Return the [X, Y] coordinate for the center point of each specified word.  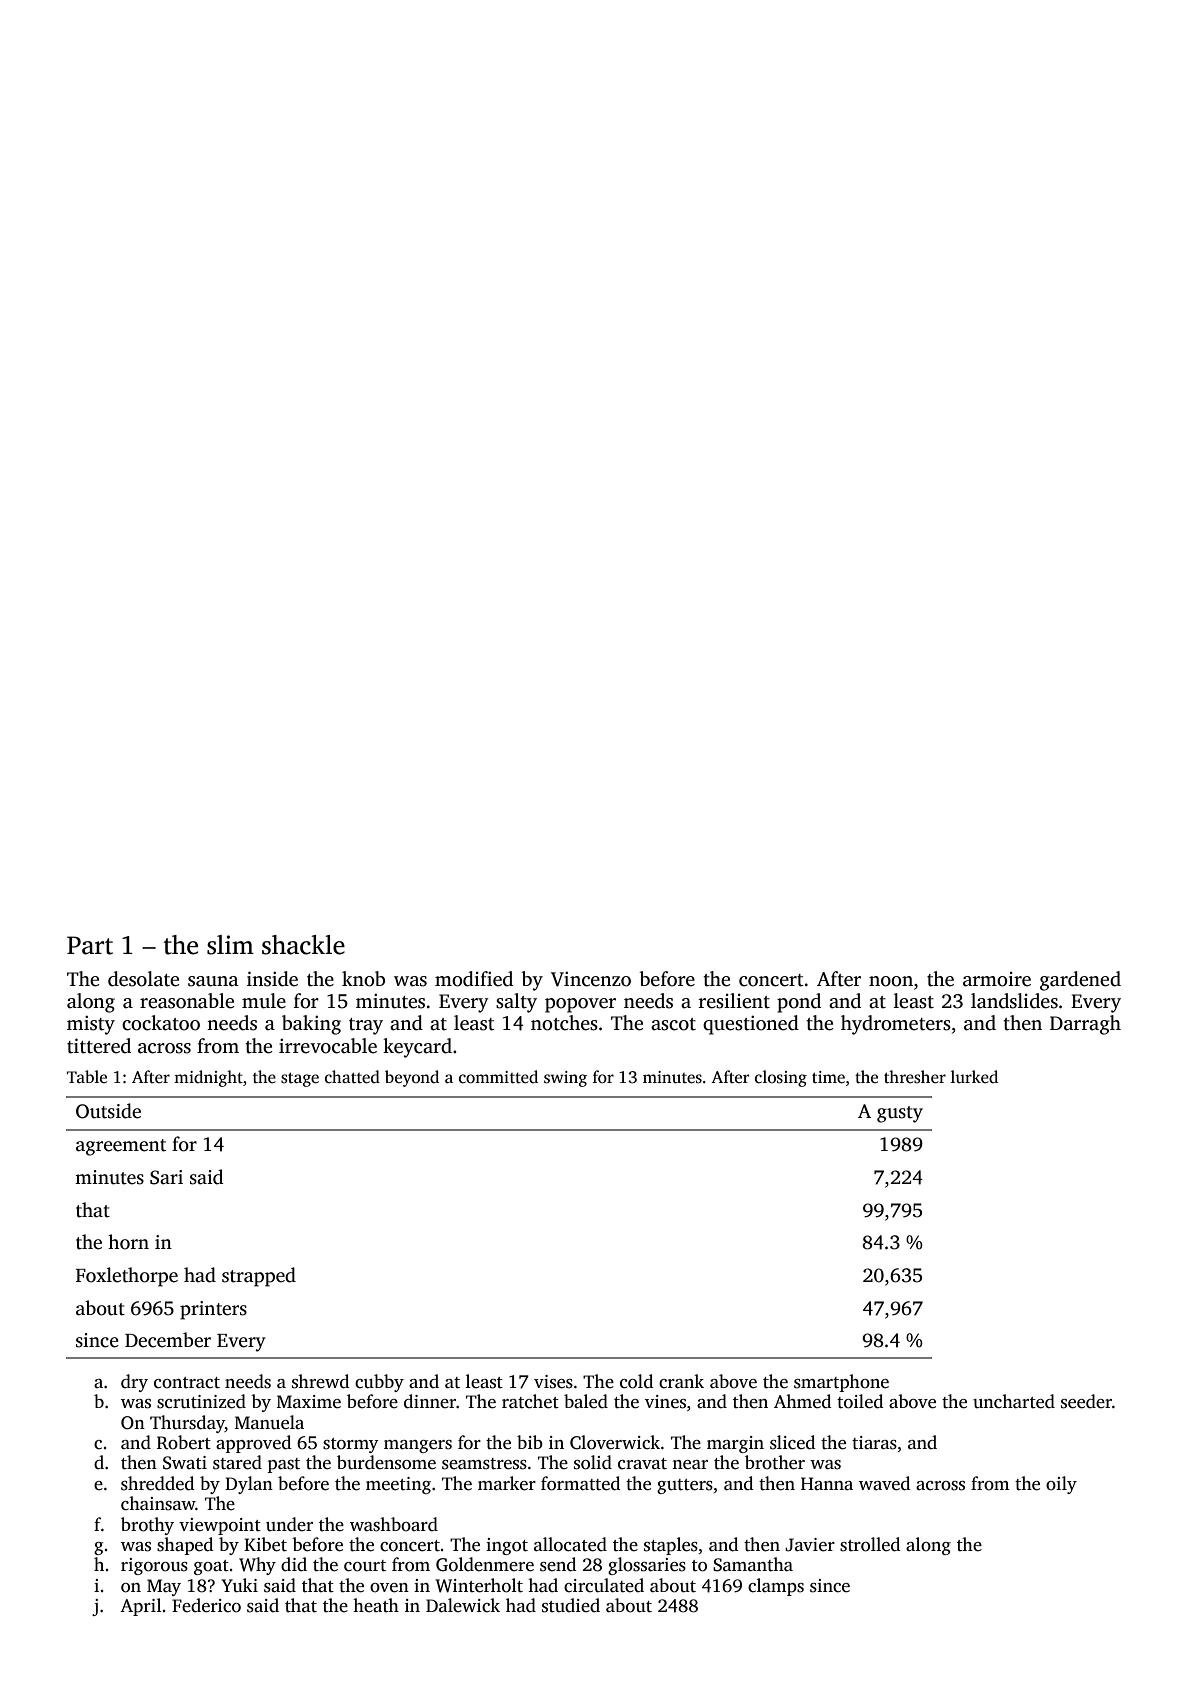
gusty [900, 1114]
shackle [303, 945]
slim [230, 945]
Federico [206, 1605]
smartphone [841, 1383]
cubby [379, 1383]
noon [891, 981]
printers [213, 1310]
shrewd [320, 1381]
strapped [259, 1277]
